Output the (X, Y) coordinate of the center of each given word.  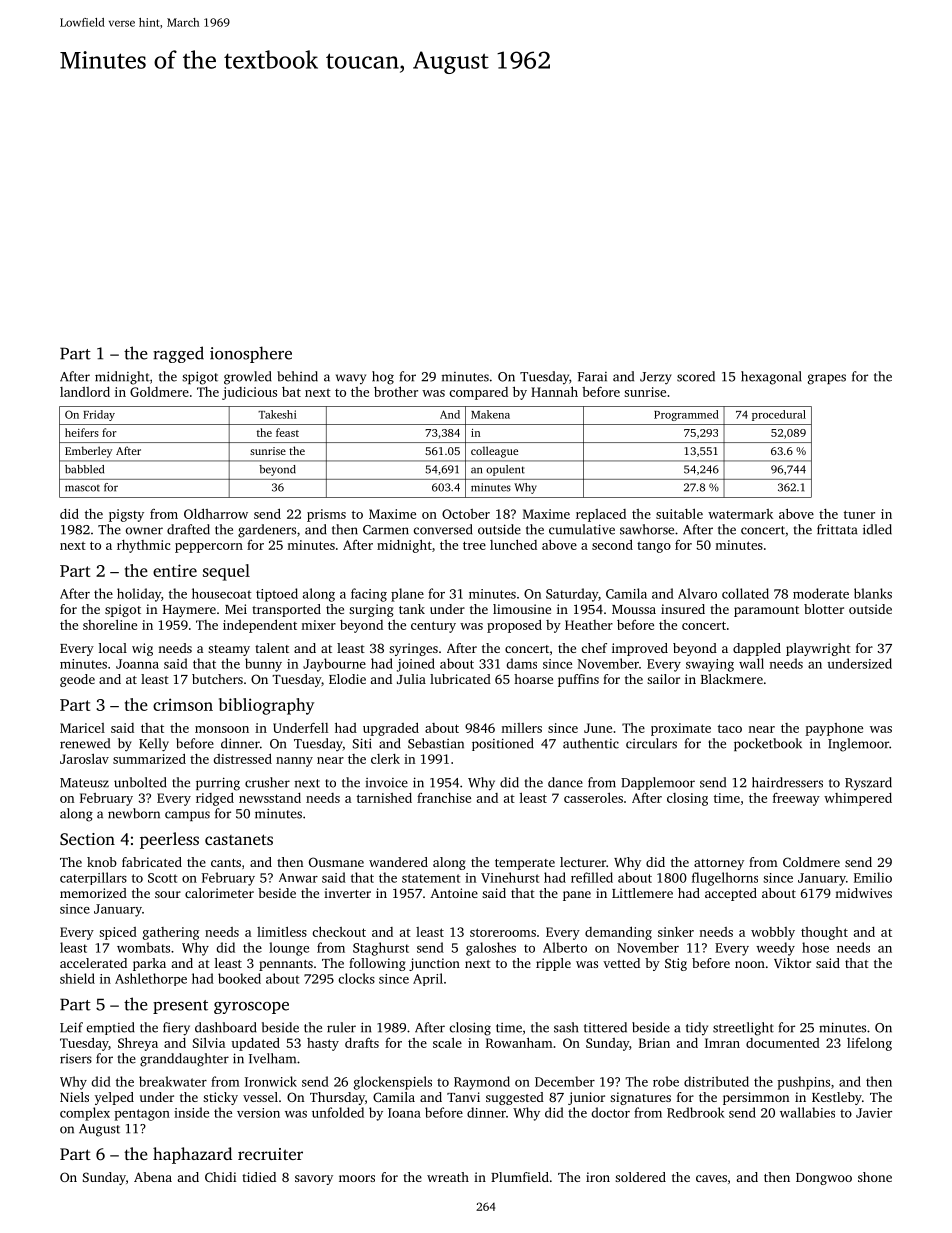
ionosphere (251, 354)
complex (85, 1114)
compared (478, 393)
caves (711, 1178)
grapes (827, 379)
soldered (640, 1177)
